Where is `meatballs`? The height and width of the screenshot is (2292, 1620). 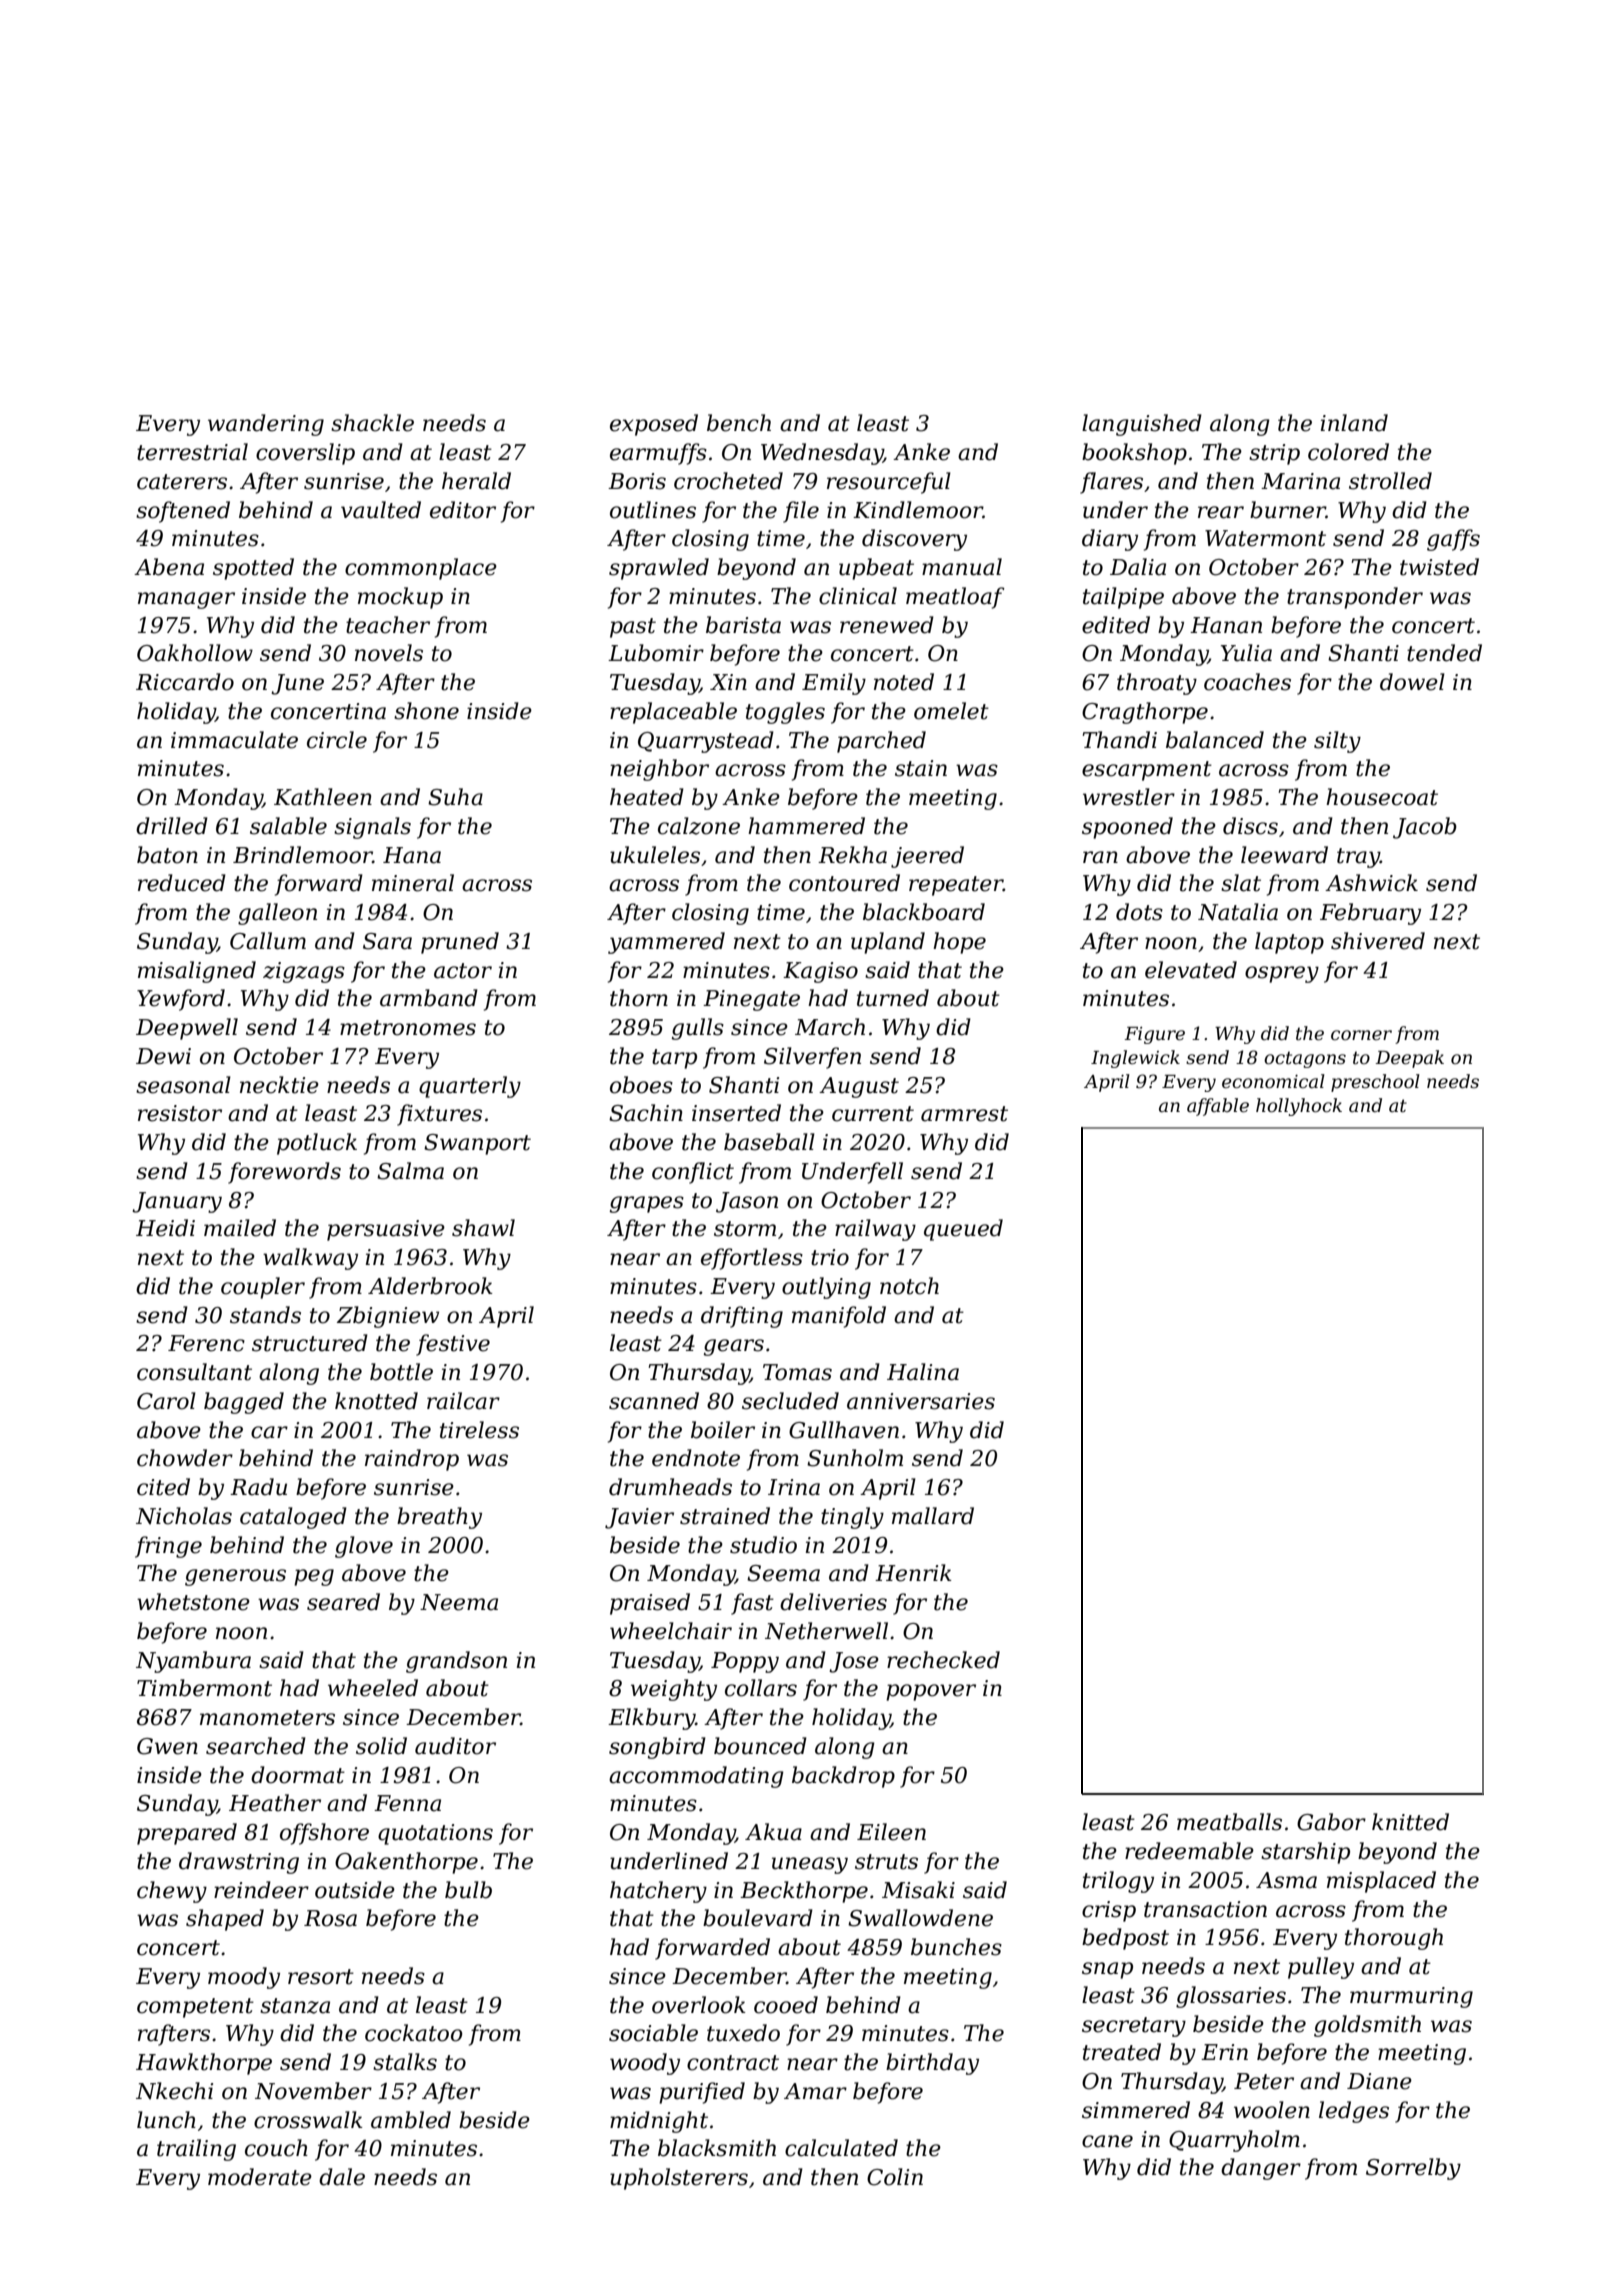 meatballs is located at coordinates (1229, 1822).
